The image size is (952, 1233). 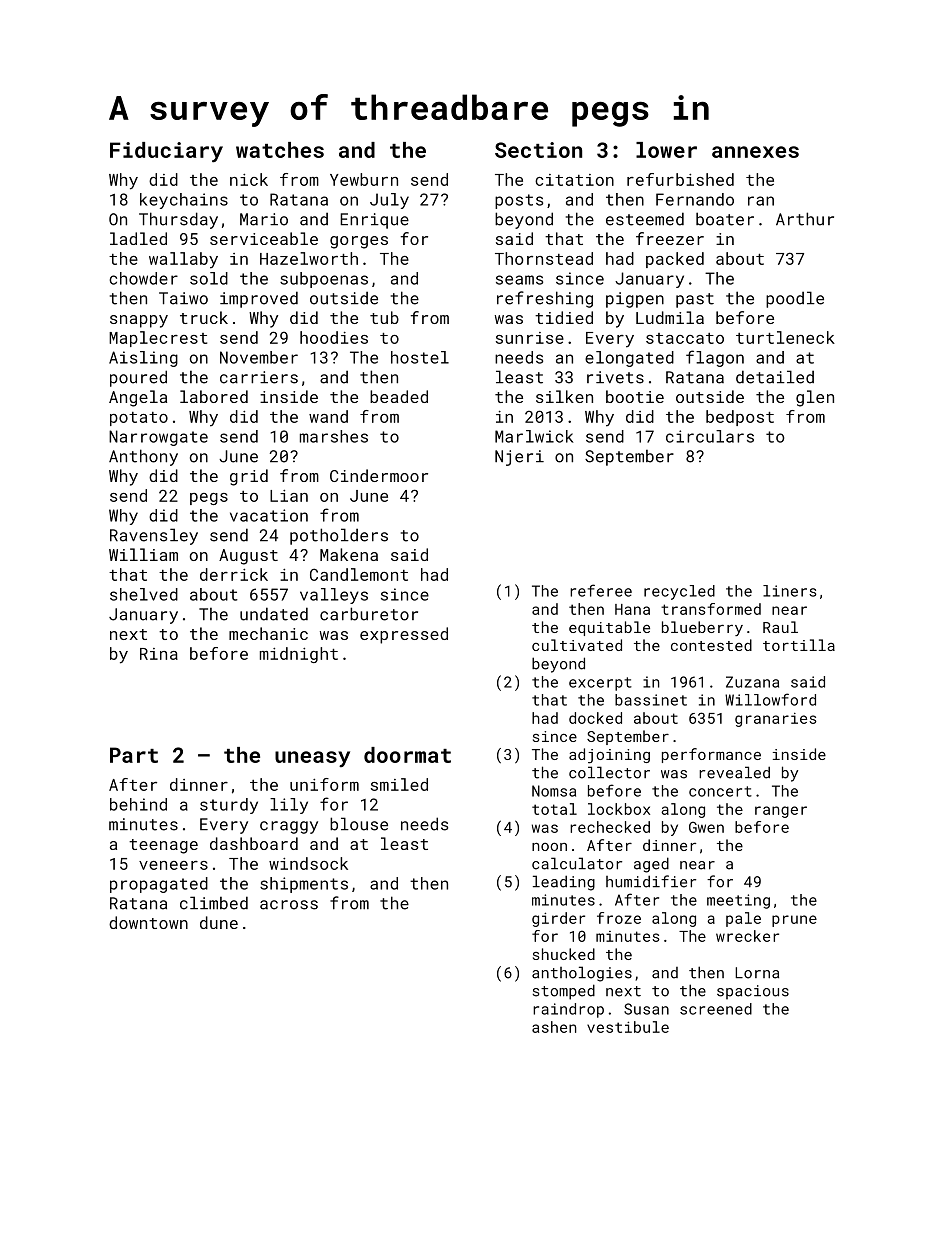 What do you see at coordinates (538, 150) in the screenshot?
I see `Section` at bounding box center [538, 150].
